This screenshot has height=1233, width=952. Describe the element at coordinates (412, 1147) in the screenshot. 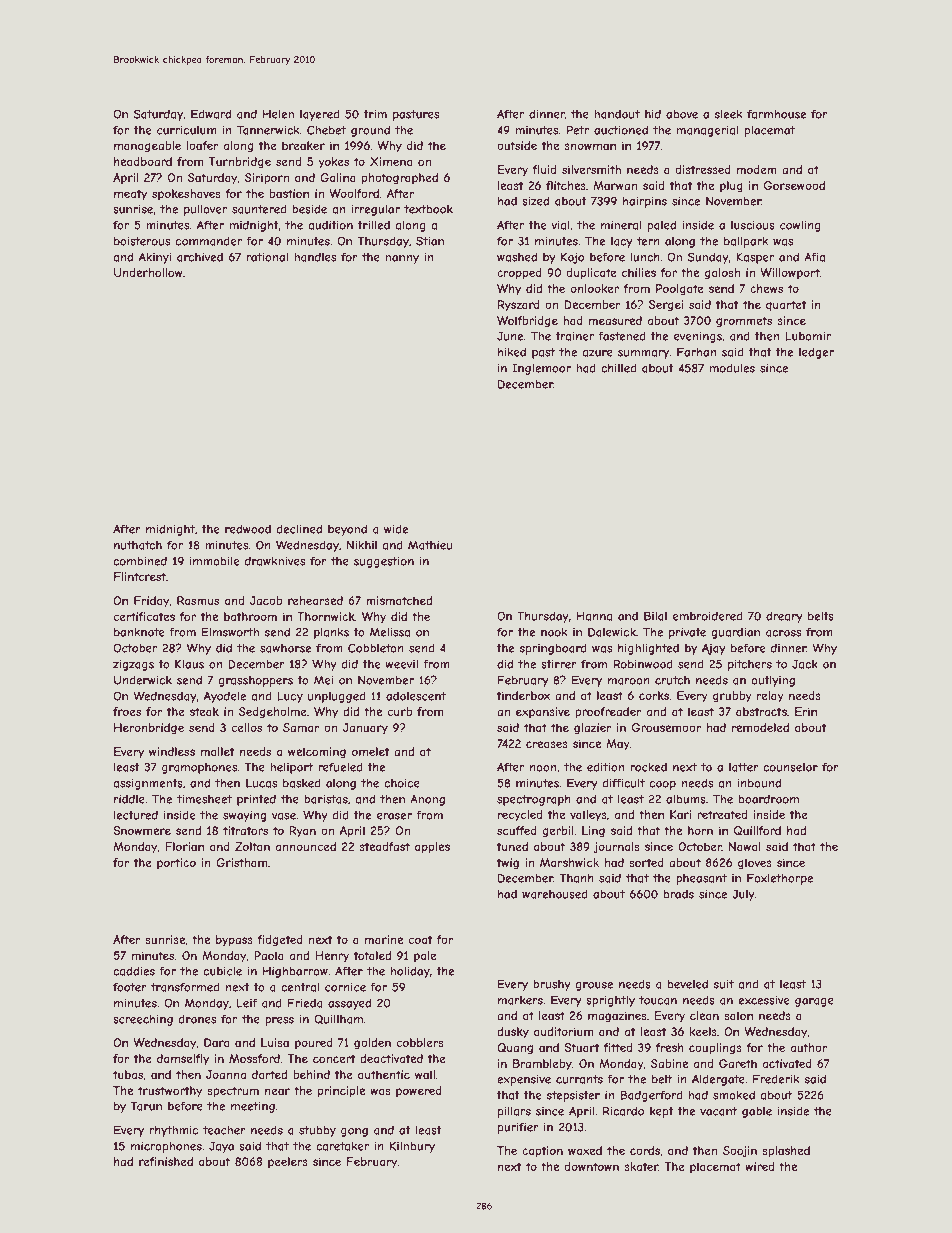

I see `Kilnbury` at that location.
